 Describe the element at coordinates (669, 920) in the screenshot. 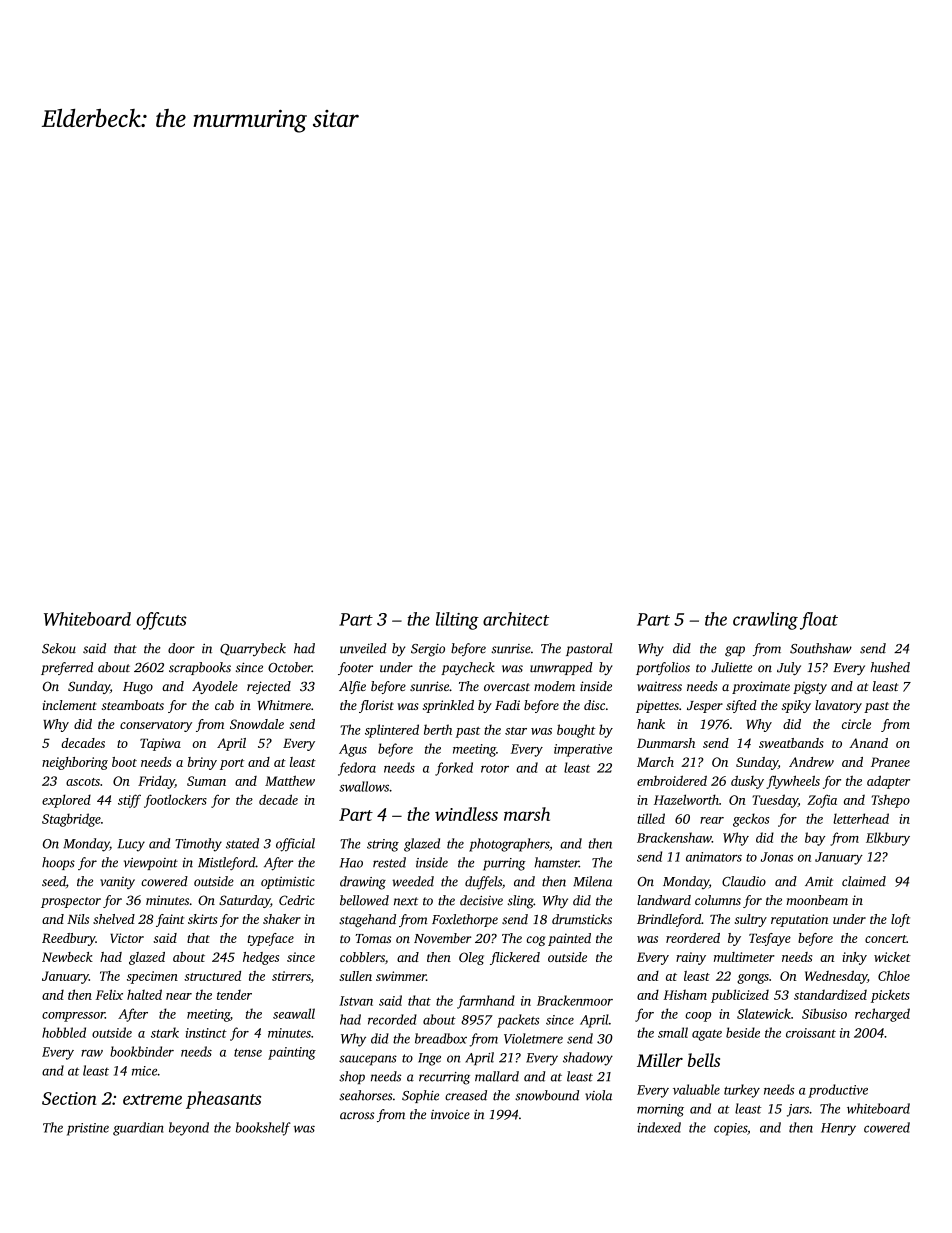

I see `Brindleford` at that location.
